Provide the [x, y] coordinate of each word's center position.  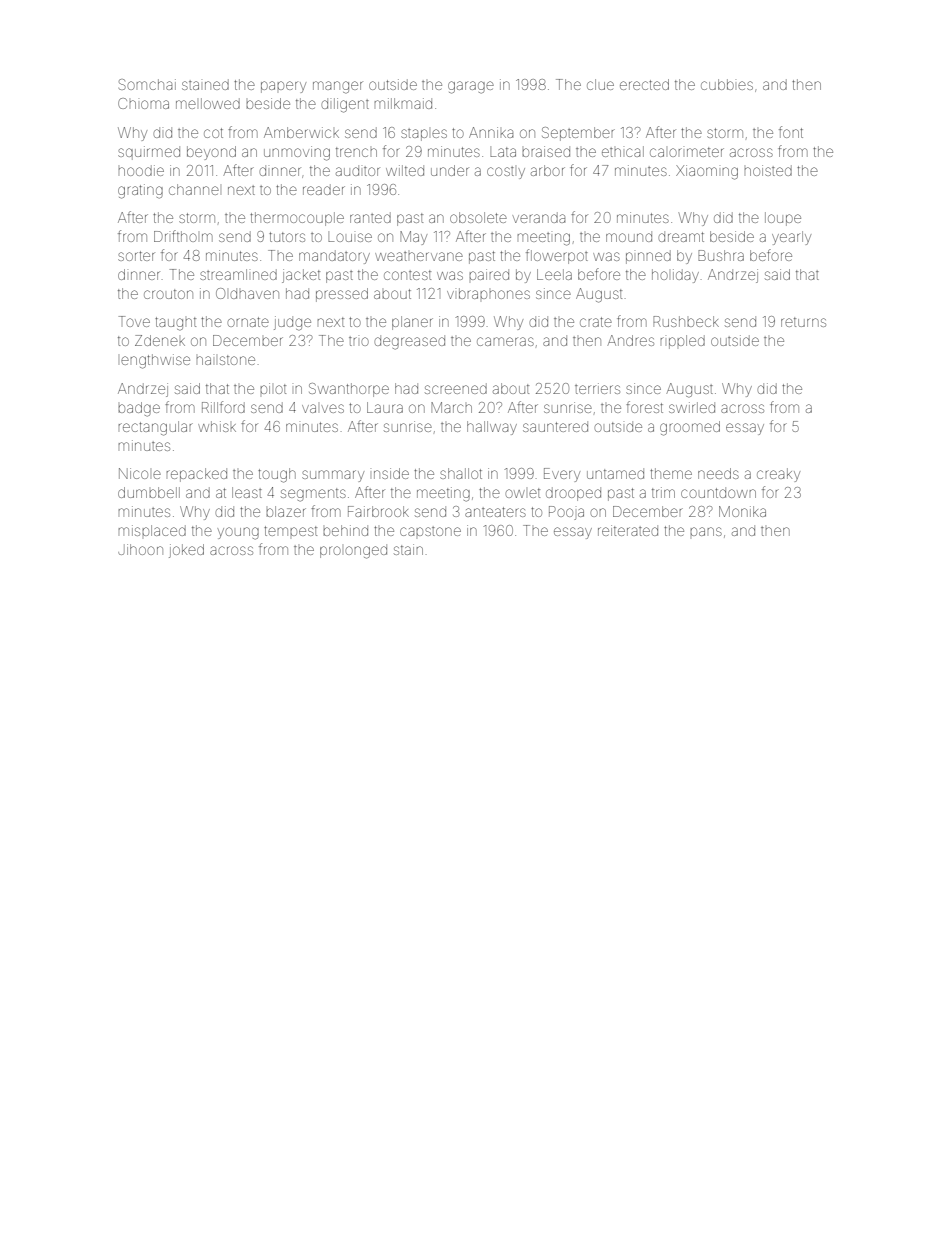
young [238, 533]
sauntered [555, 426]
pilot [273, 388]
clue [600, 84]
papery [283, 87]
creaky [778, 475]
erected [644, 84]
